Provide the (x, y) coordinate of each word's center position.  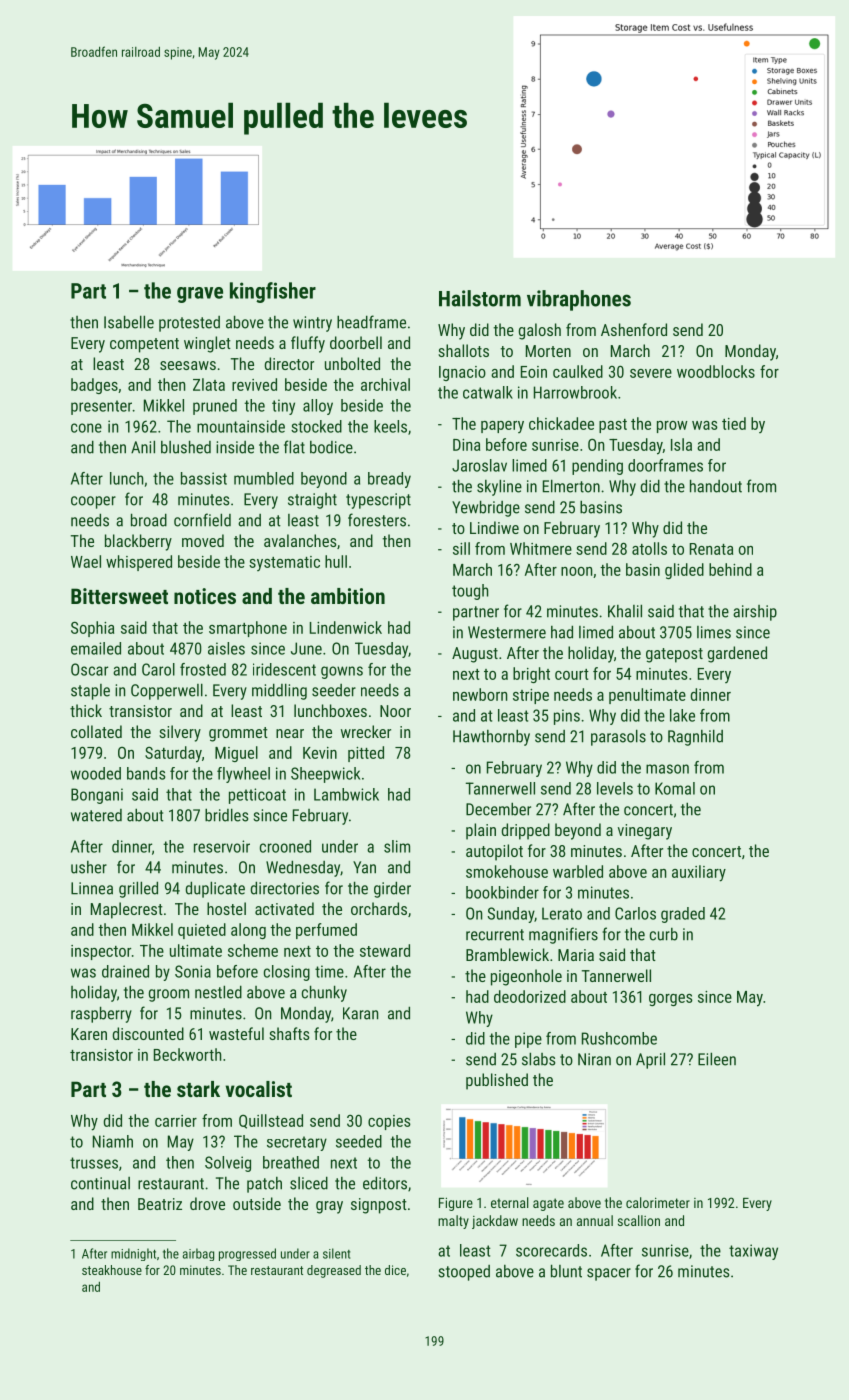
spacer (609, 1274)
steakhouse (112, 1270)
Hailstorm (480, 298)
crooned (285, 846)
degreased (334, 1271)
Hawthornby (491, 737)
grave (200, 295)
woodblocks (716, 371)
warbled (578, 871)
